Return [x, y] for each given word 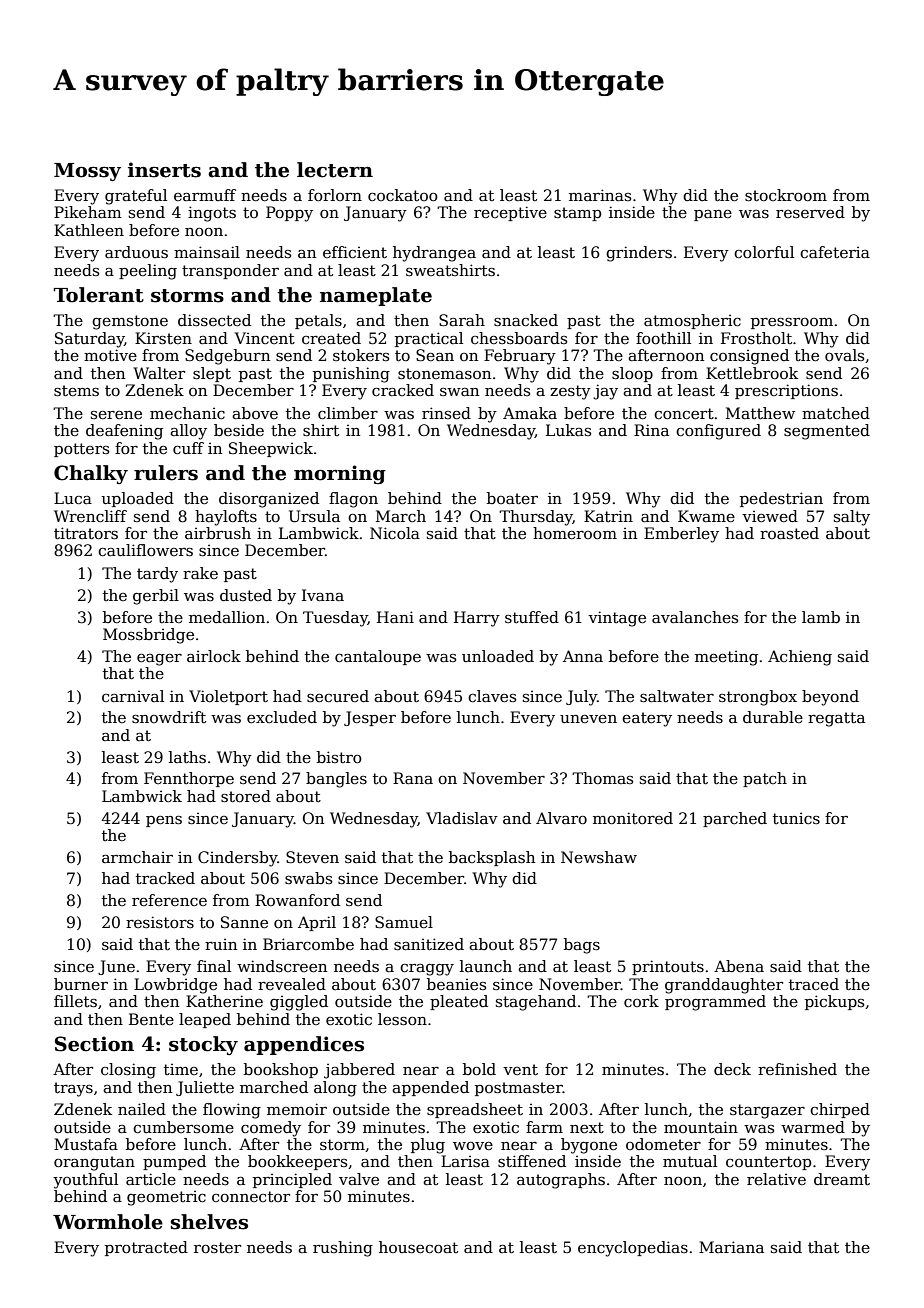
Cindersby [238, 859]
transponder [230, 271]
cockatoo [403, 195]
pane [713, 215]
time [181, 1069]
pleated [459, 1002]
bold [479, 1069]
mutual [690, 1161]
